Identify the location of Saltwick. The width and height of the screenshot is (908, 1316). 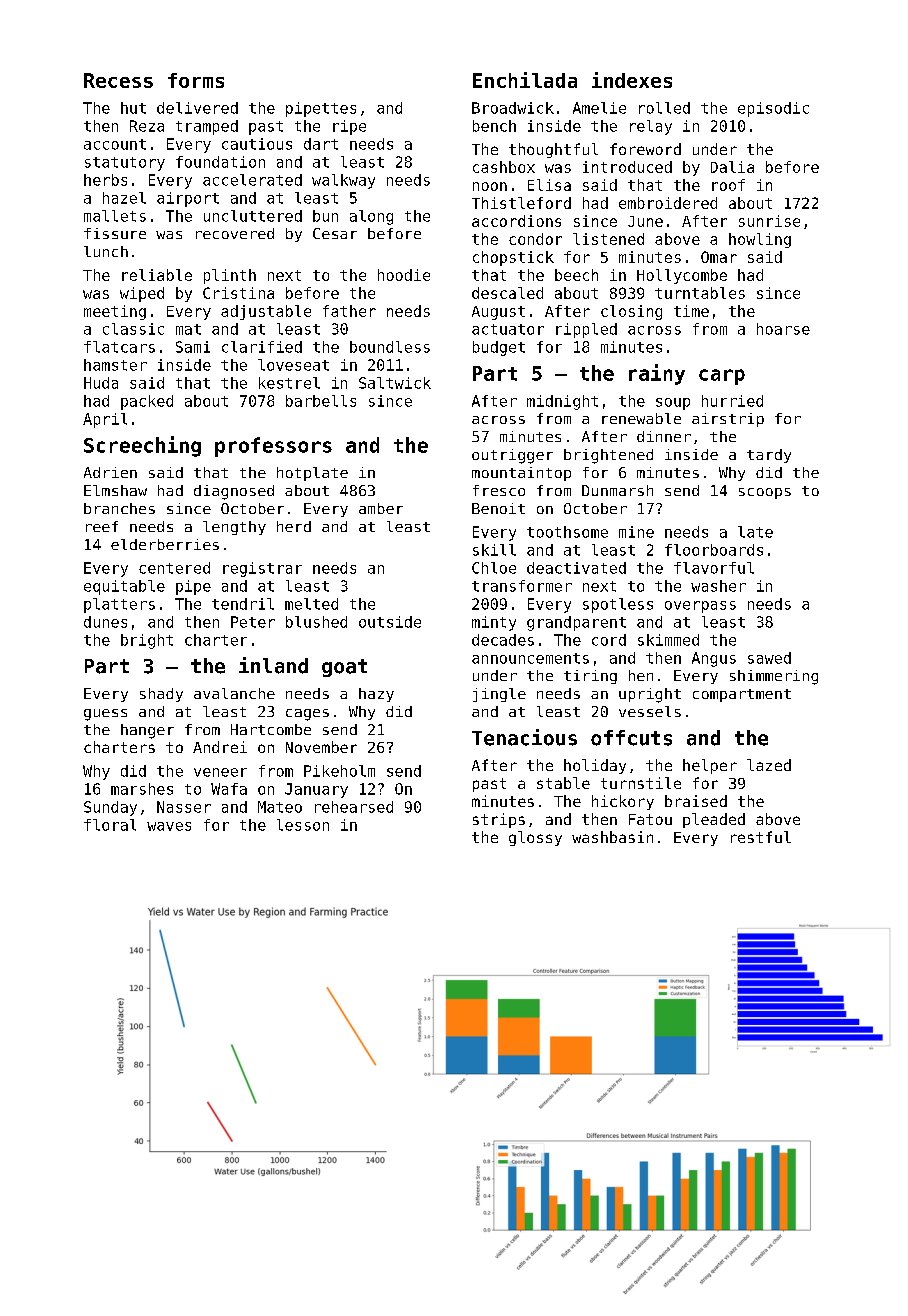
(395, 383).
